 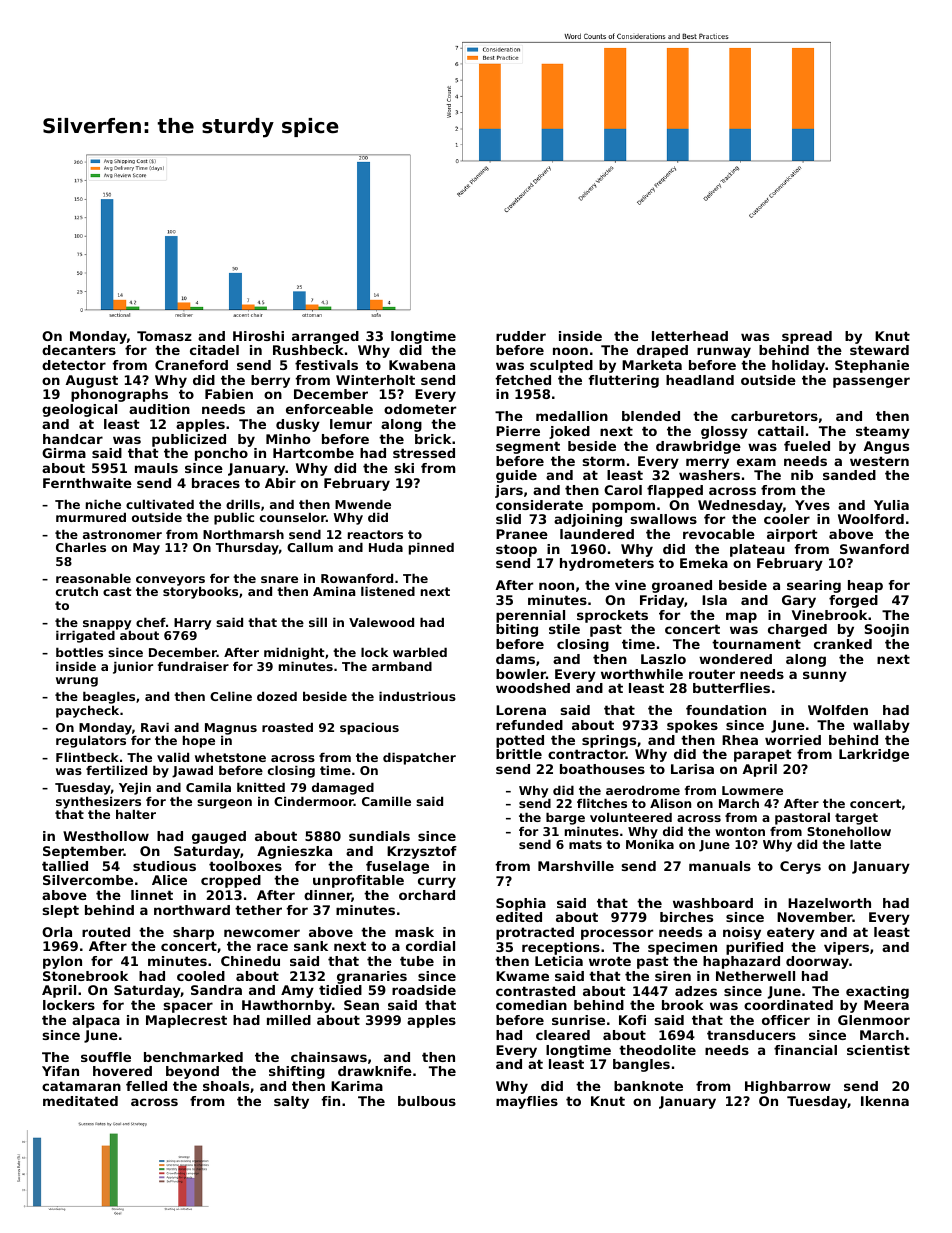 What do you see at coordinates (164, 336) in the screenshot?
I see `Tomasz` at bounding box center [164, 336].
